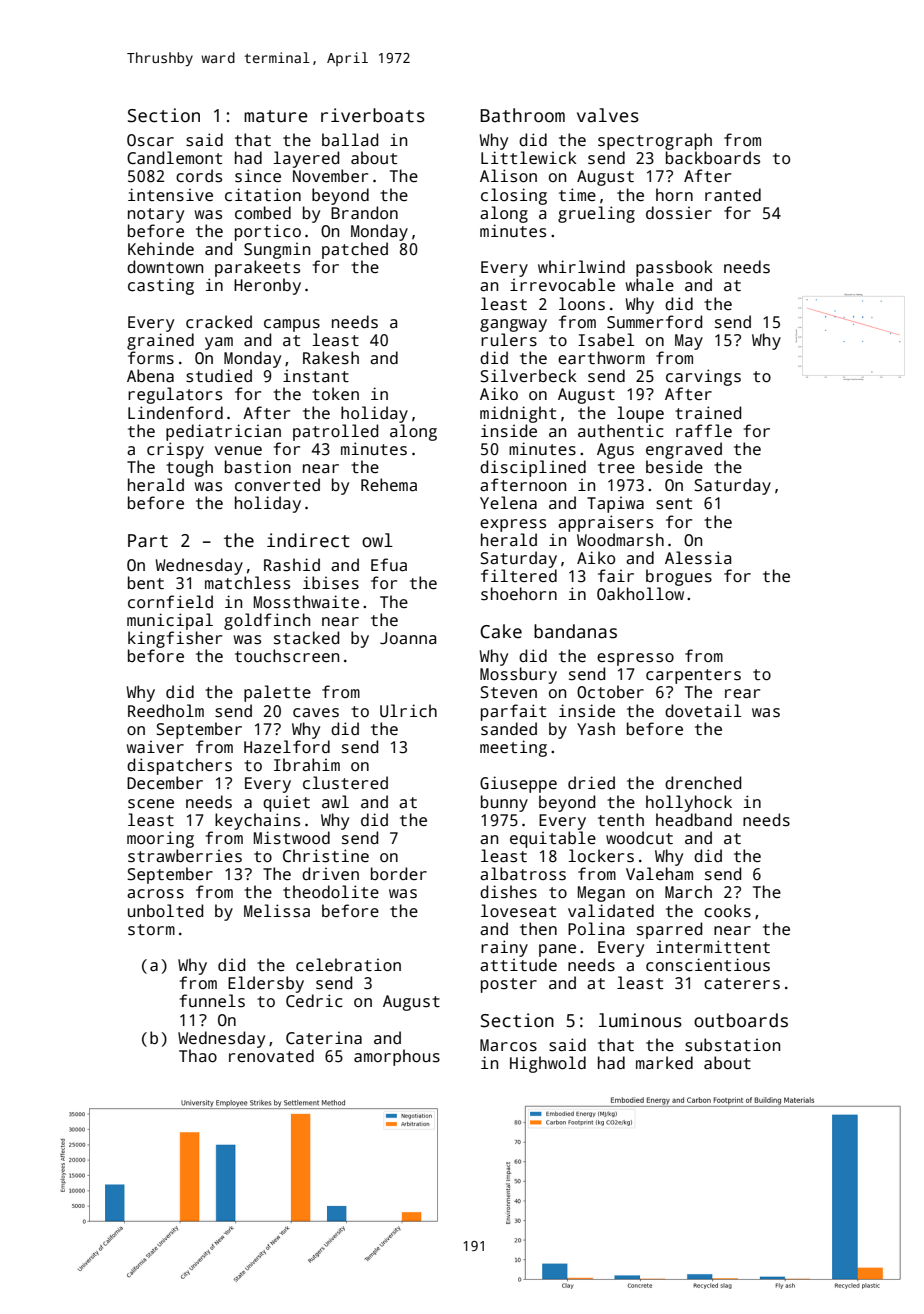  What do you see at coordinates (151, 930) in the document?
I see `storm` at bounding box center [151, 930].
